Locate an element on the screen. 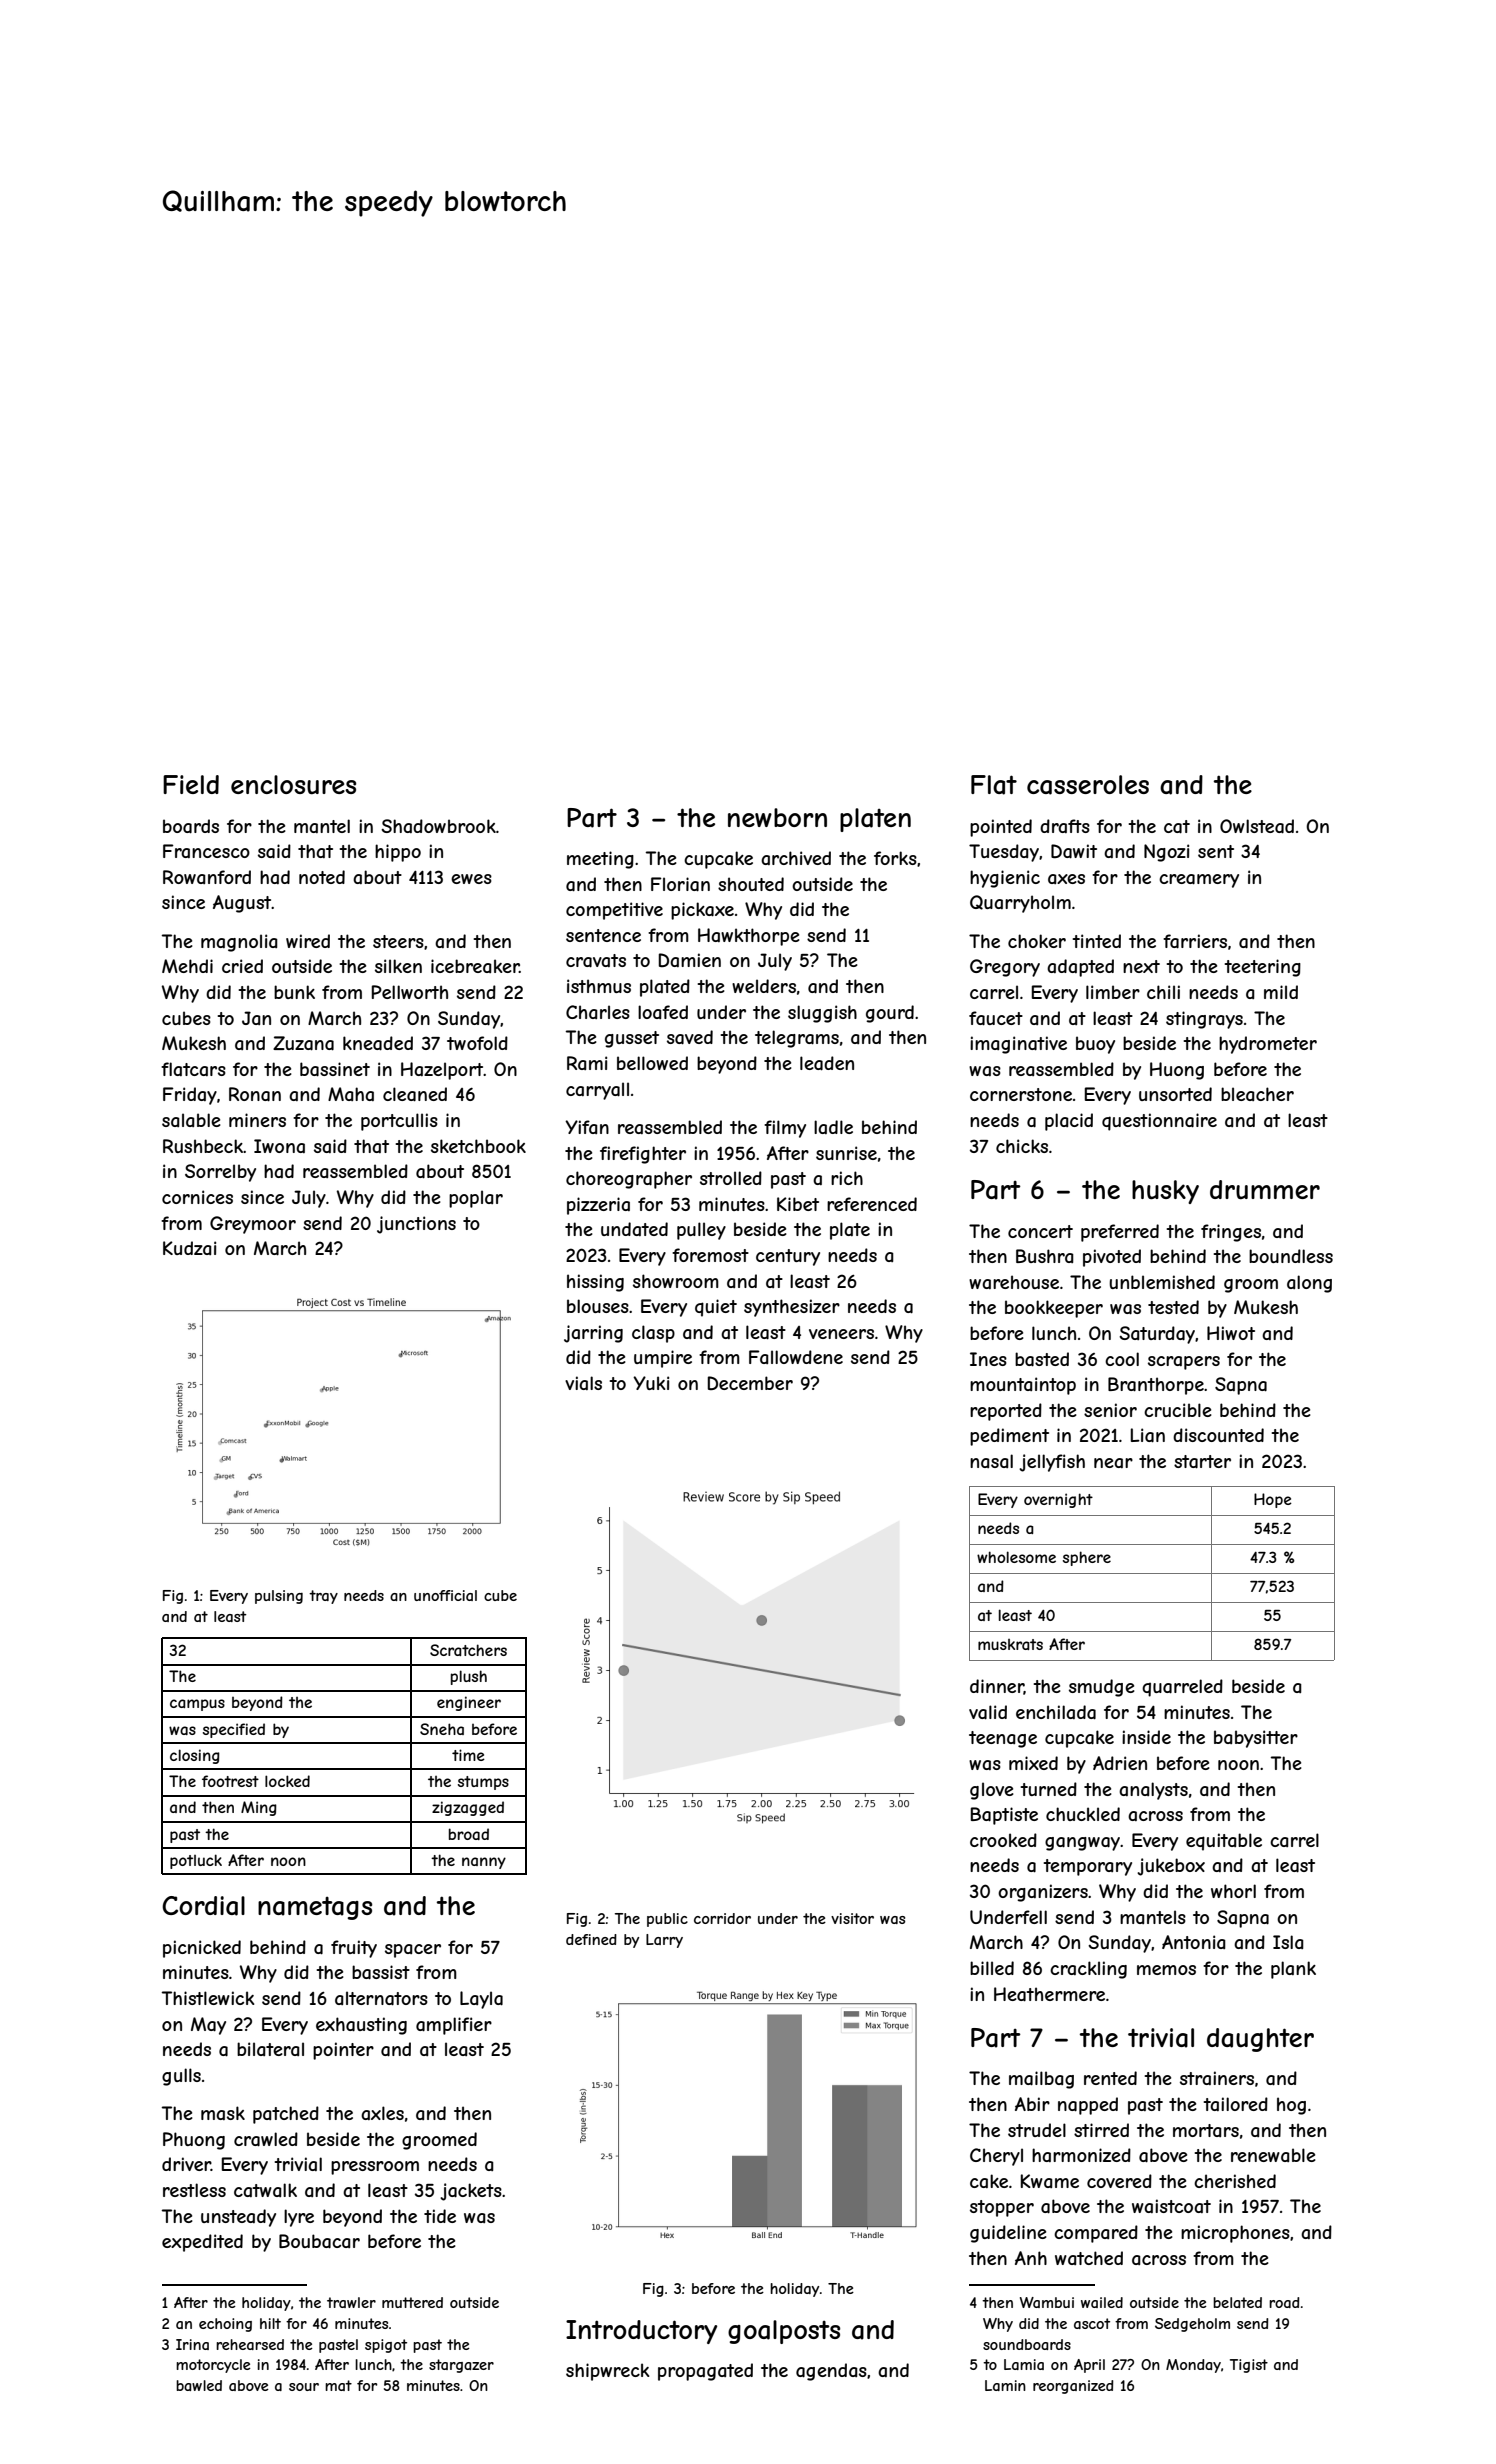 Image resolution: width=1496 pixels, height=2464 pixels. microphones is located at coordinates (1235, 2234).
